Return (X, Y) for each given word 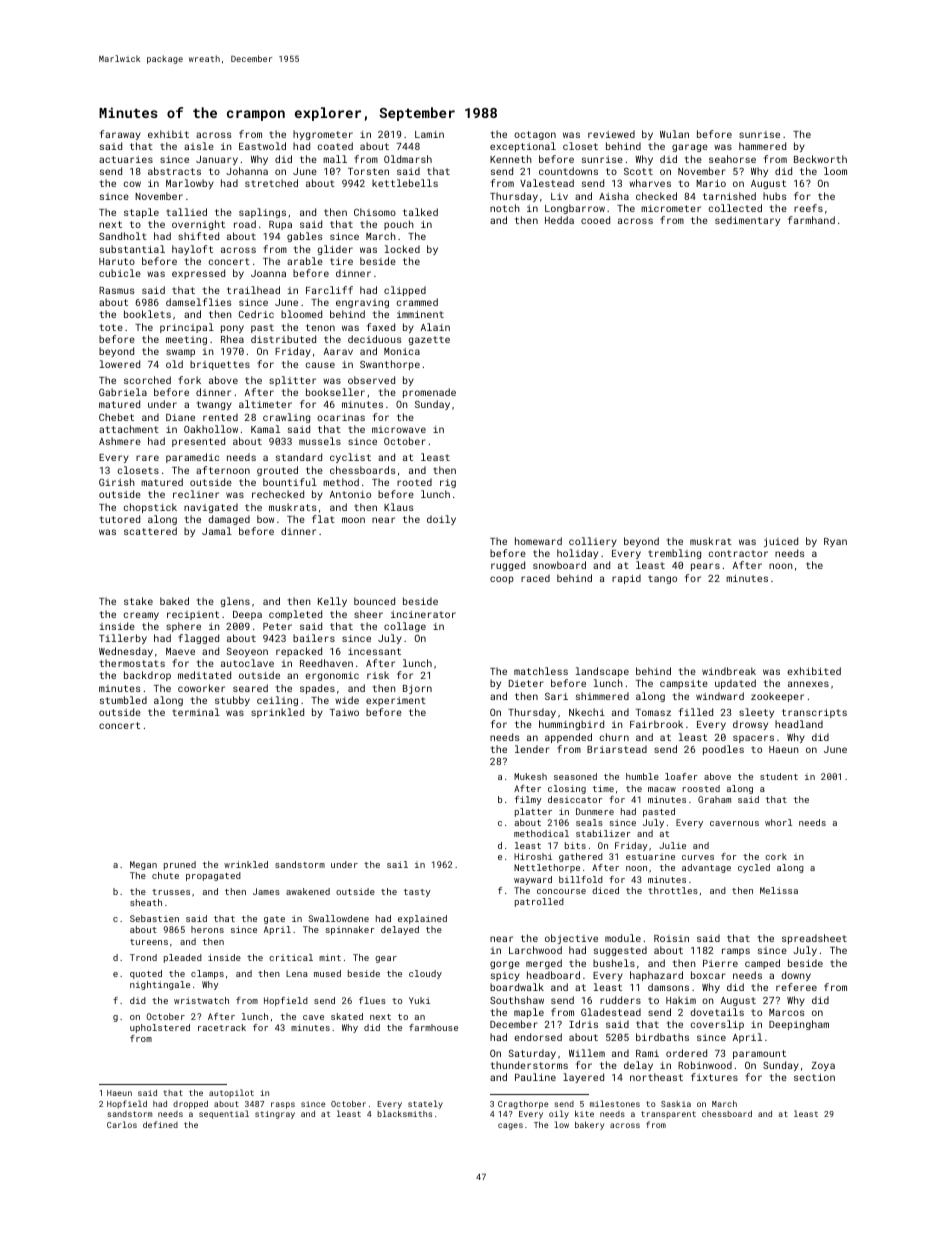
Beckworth (820, 159)
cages (510, 1126)
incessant (374, 651)
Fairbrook (656, 724)
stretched (271, 183)
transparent (668, 1115)
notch (505, 208)
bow (265, 519)
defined (160, 1124)
